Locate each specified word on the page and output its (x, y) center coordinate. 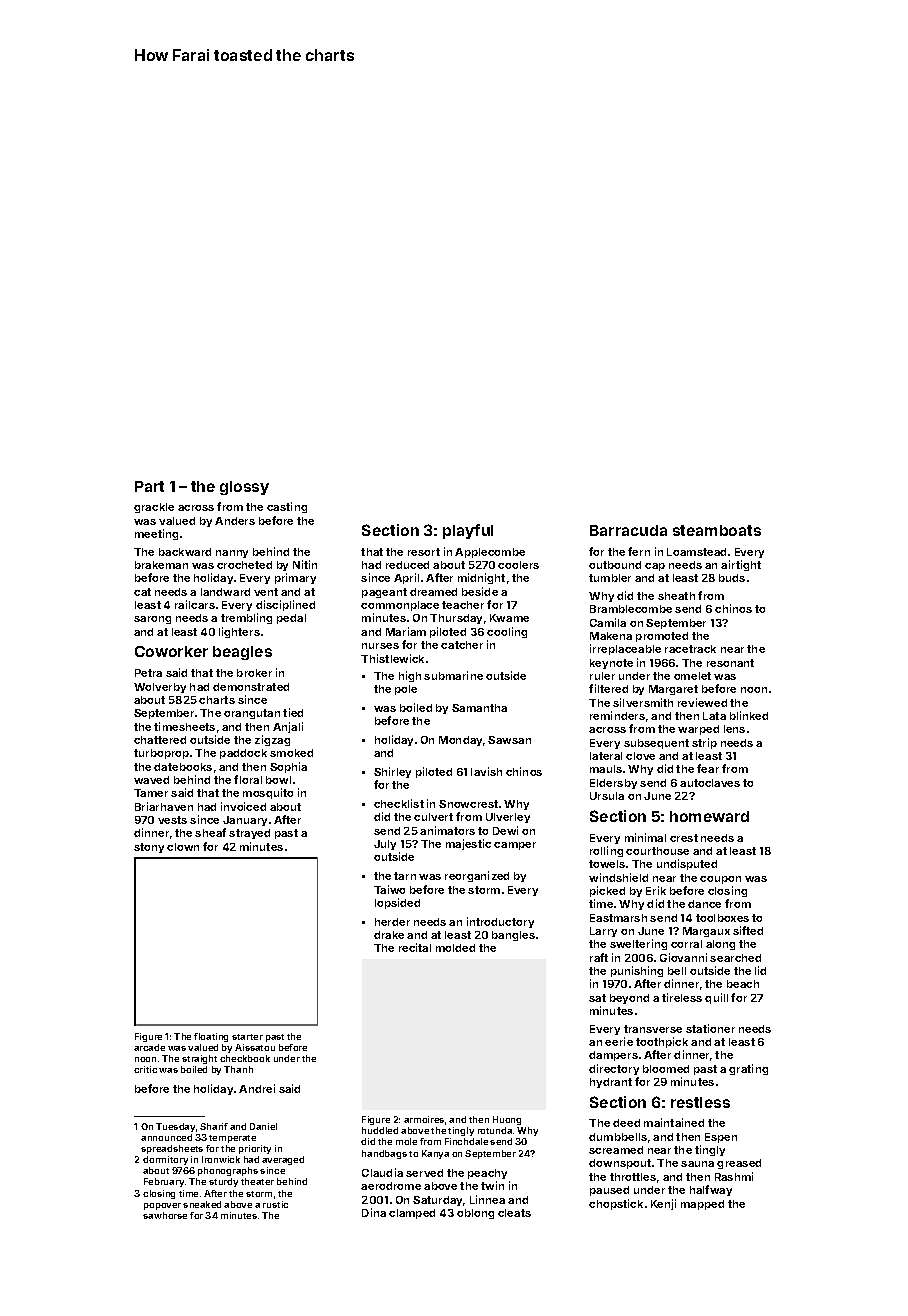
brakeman (161, 565)
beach (743, 984)
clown (183, 847)
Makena (611, 636)
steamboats (717, 530)
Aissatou (255, 1047)
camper (515, 846)
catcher (462, 645)
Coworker (171, 651)
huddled (380, 1130)
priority (255, 1149)
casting (287, 507)
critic (145, 1069)
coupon (720, 880)
